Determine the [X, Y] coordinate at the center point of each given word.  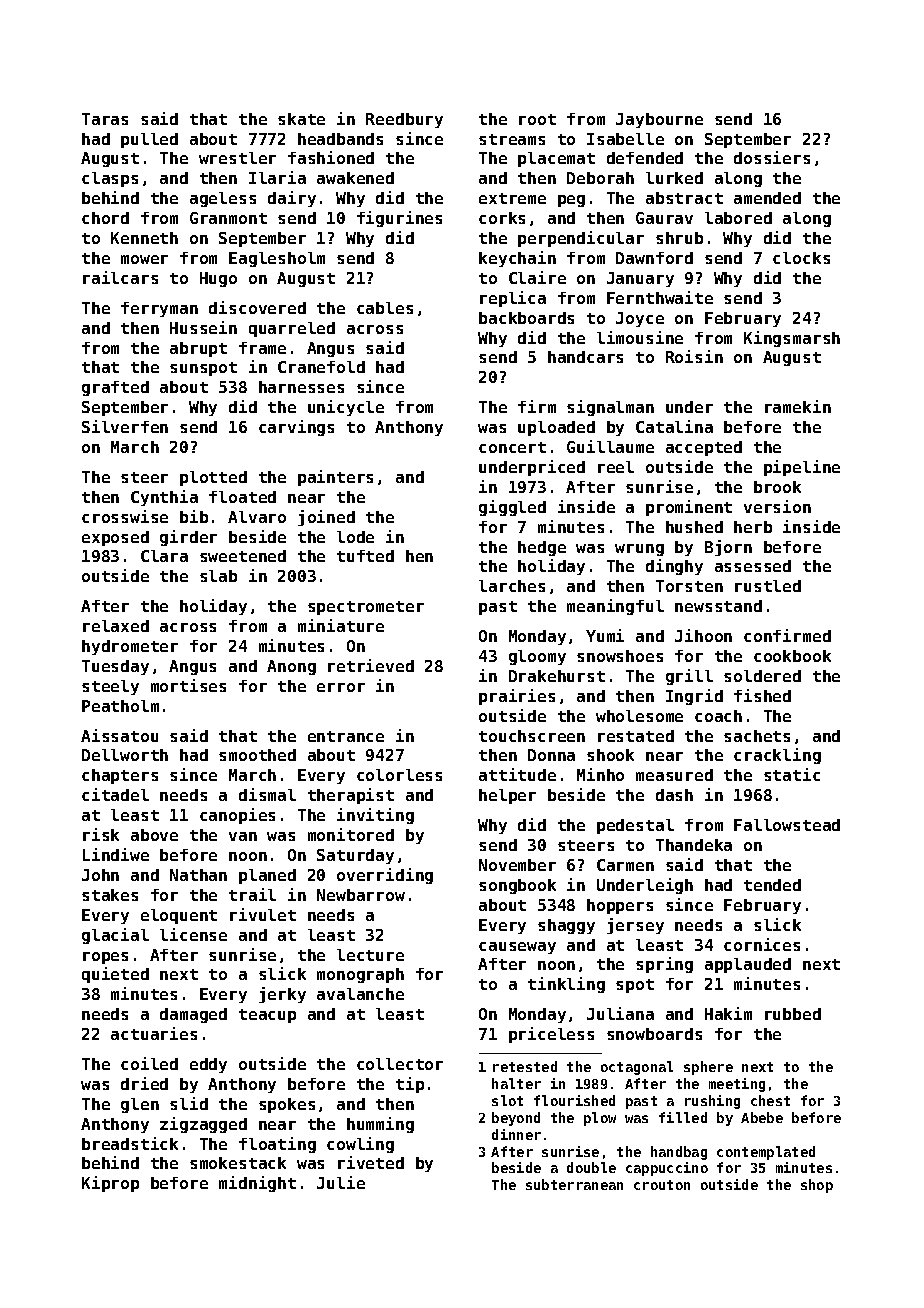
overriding [385, 876]
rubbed [793, 1014]
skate [301, 119]
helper [507, 796]
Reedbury [404, 120]
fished [762, 695]
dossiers [772, 157]
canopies [237, 816]
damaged [193, 1015]
